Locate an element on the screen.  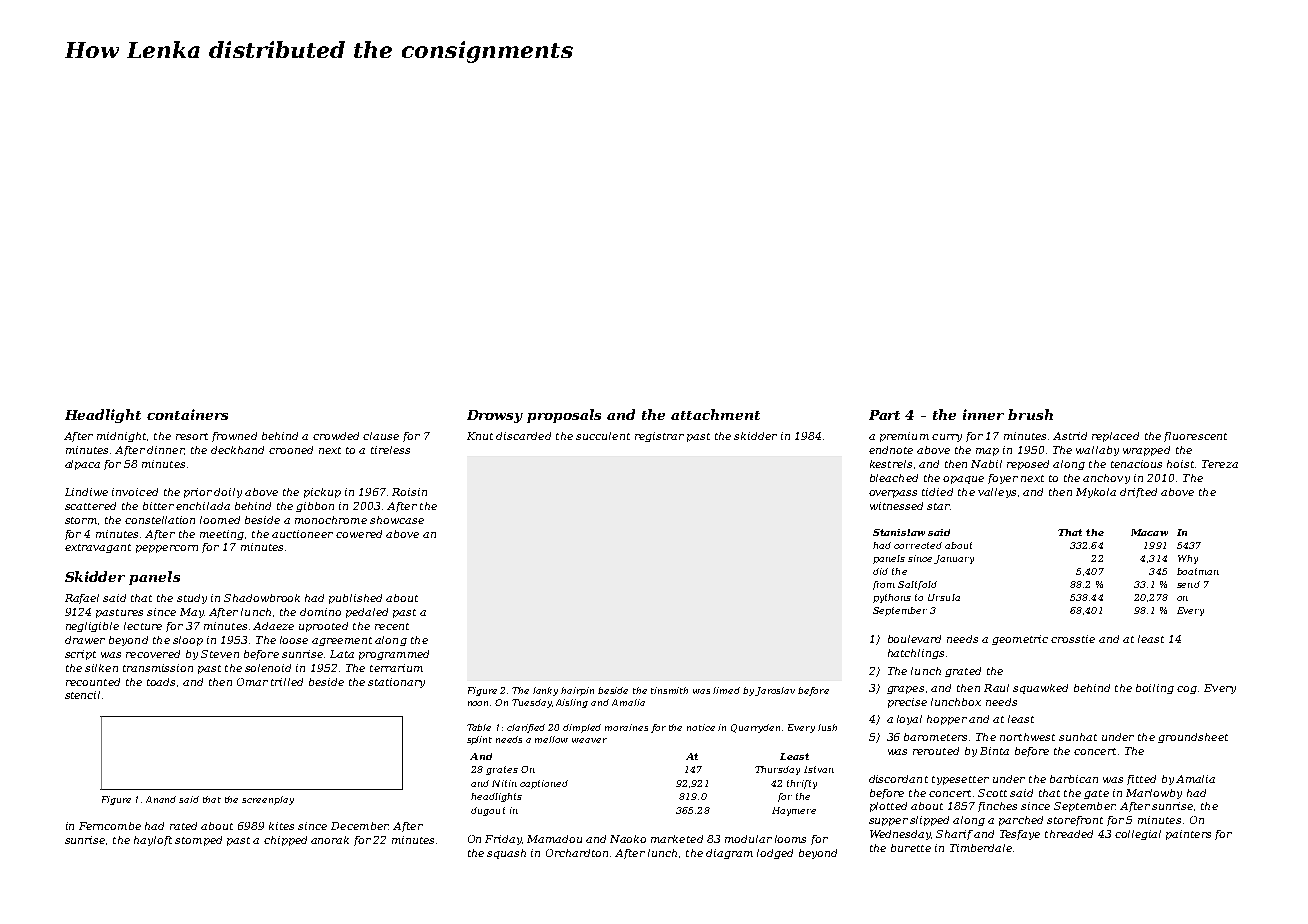
hayloft is located at coordinates (153, 841).
